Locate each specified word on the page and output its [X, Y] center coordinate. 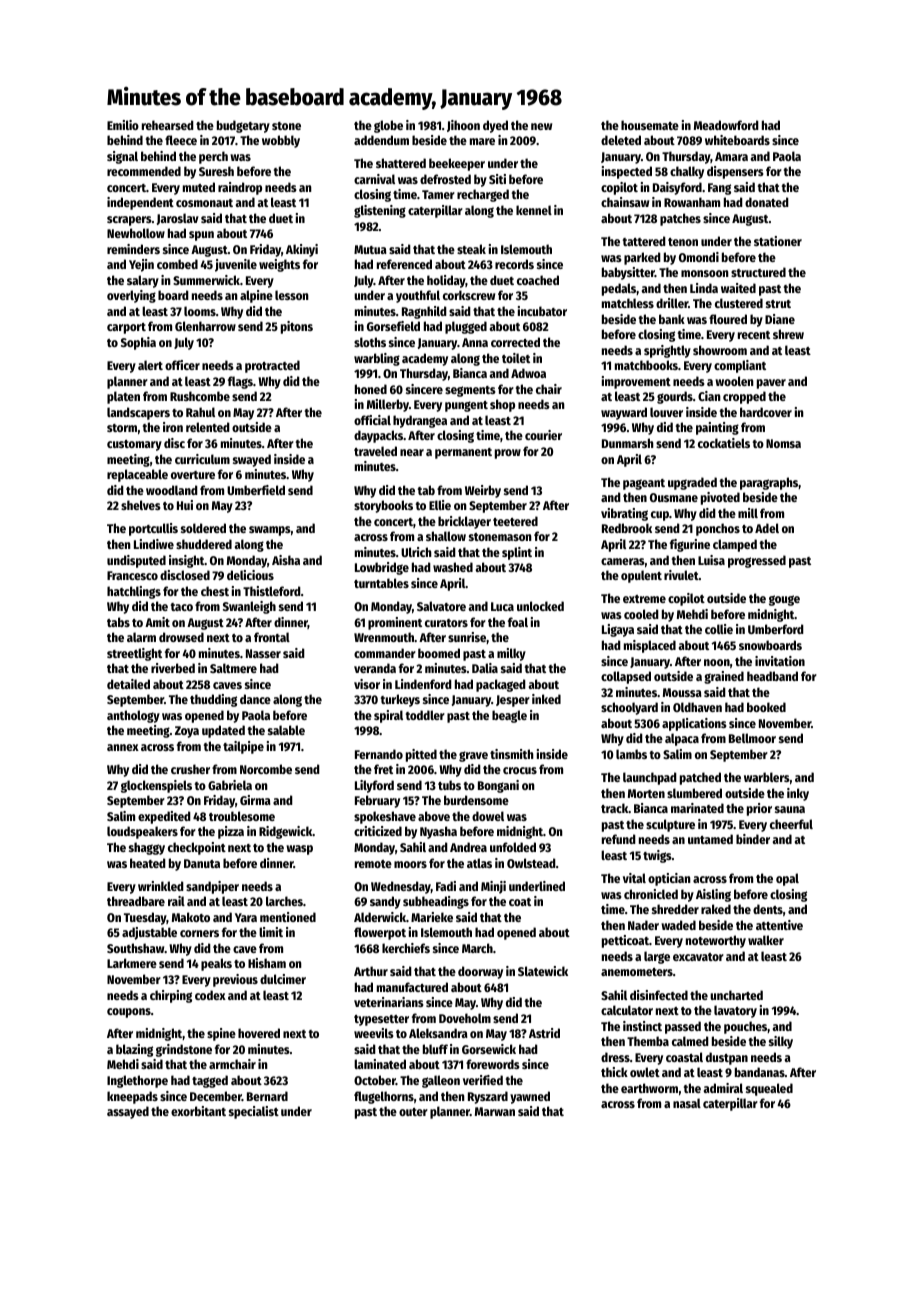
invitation [780, 661]
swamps [270, 531]
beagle [509, 716]
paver [771, 384]
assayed [128, 1112]
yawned [530, 1097]
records [514, 264]
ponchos [718, 529]
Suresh [216, 171]
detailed [128, 684]
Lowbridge [382, 568]
